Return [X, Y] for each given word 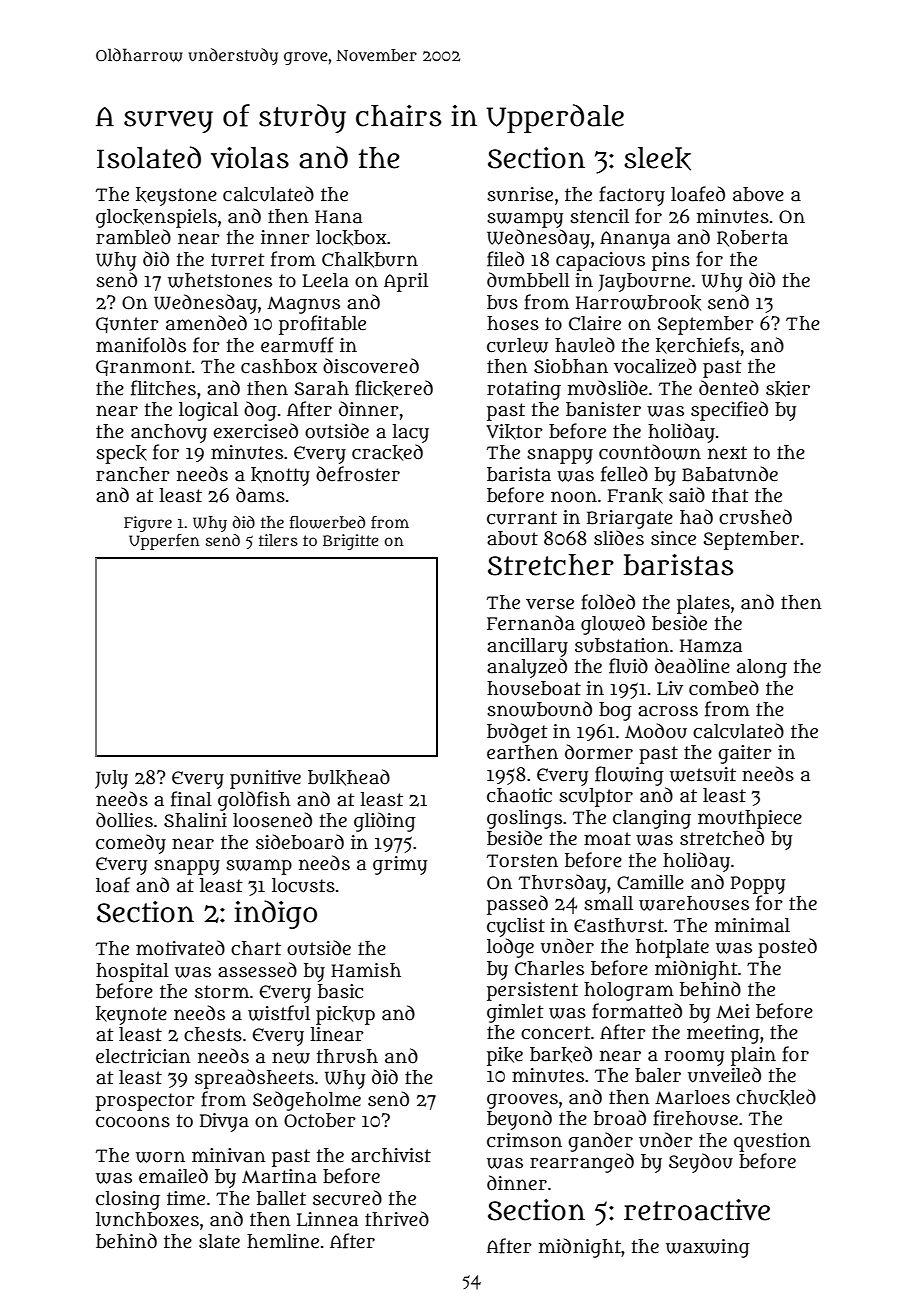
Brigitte [351, 542]
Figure [148, 524]
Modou [656, 731]
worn [160, 1157]
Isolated [149, 157]
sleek [657, 159]
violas [250, 158]
